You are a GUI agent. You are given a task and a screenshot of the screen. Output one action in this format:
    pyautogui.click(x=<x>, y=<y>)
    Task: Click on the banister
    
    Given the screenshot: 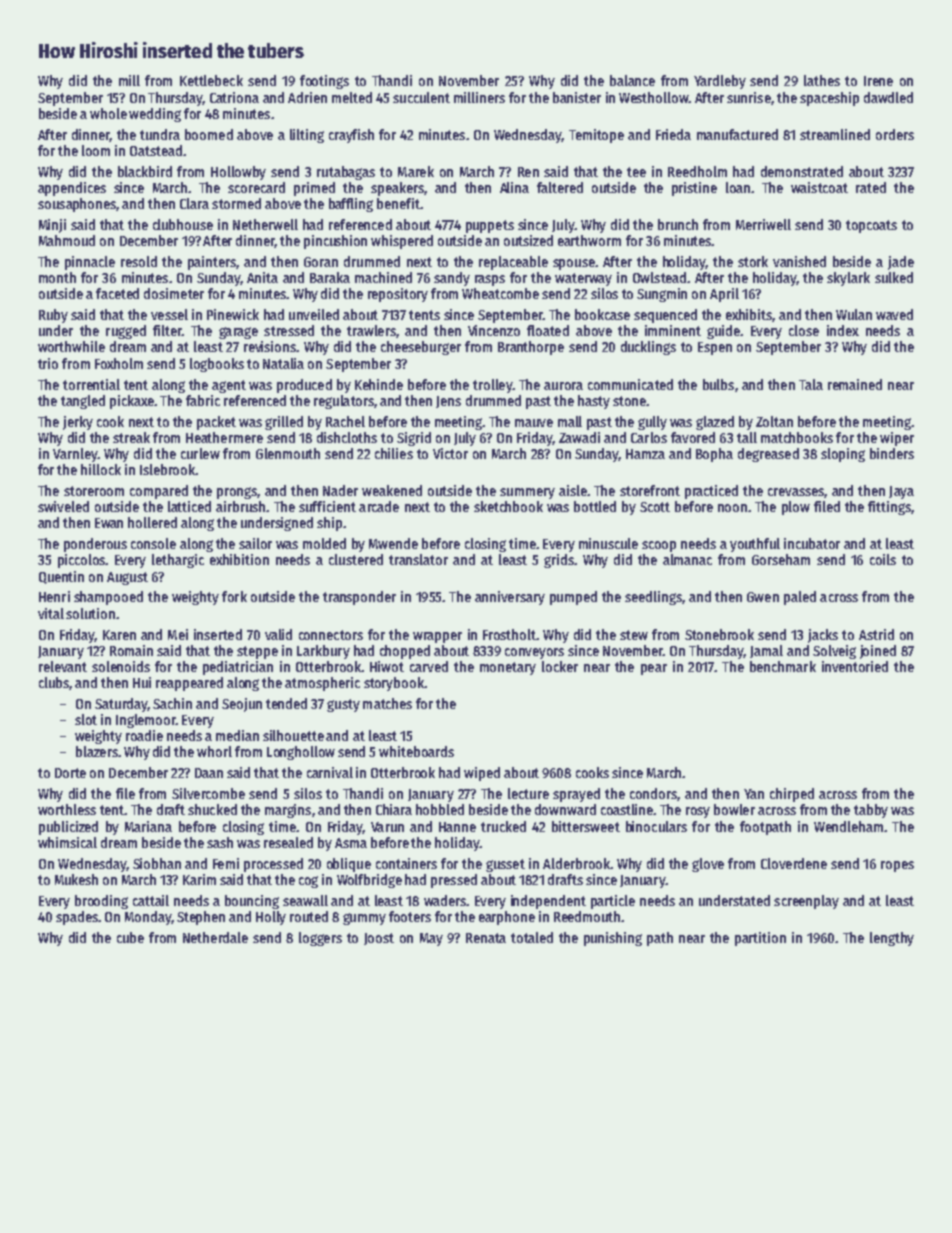 What is the action you would take?
    pyautogui.click(x=577, y=97)
